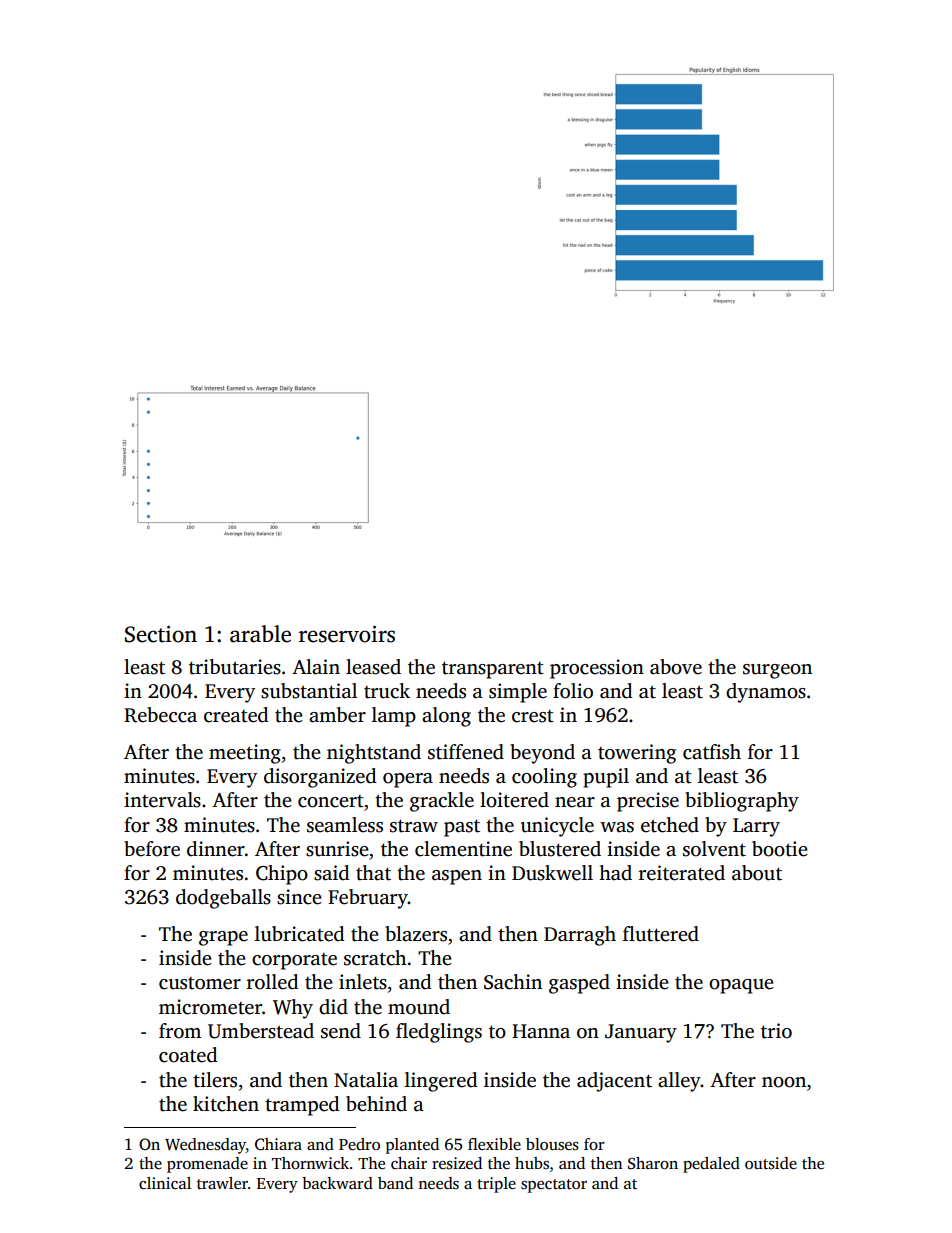  What do you see at coordinates (741, 986) in the screenshot?
I see `opaque` at bounding box center [741, 986].
